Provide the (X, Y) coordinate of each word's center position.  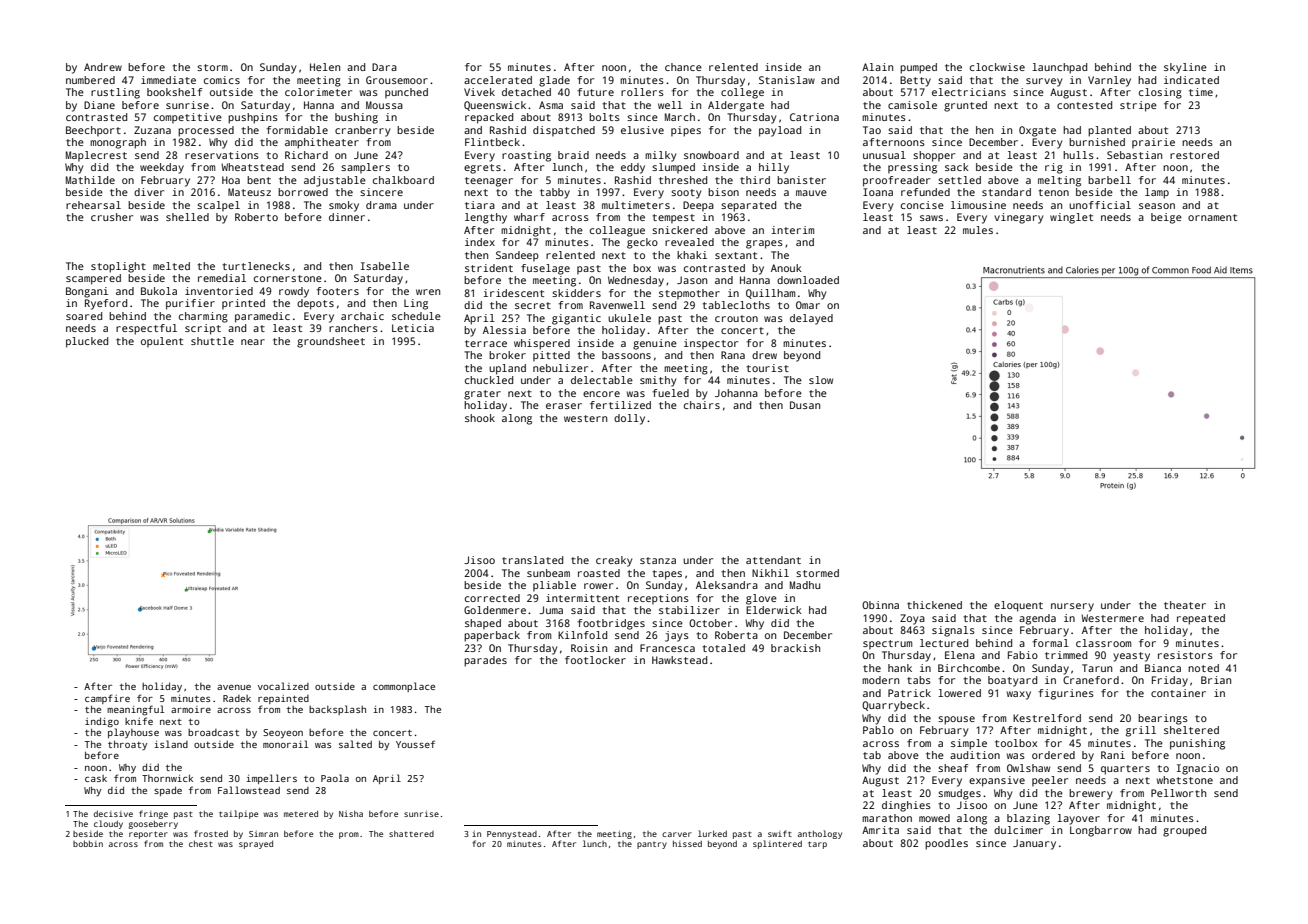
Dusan (805, 405)
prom (349, 835)
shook (480, 418)
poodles (946, 844)
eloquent (1018, 606)
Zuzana (152, 130)
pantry (652, 845)
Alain (877, 67)
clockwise (997, 67)
